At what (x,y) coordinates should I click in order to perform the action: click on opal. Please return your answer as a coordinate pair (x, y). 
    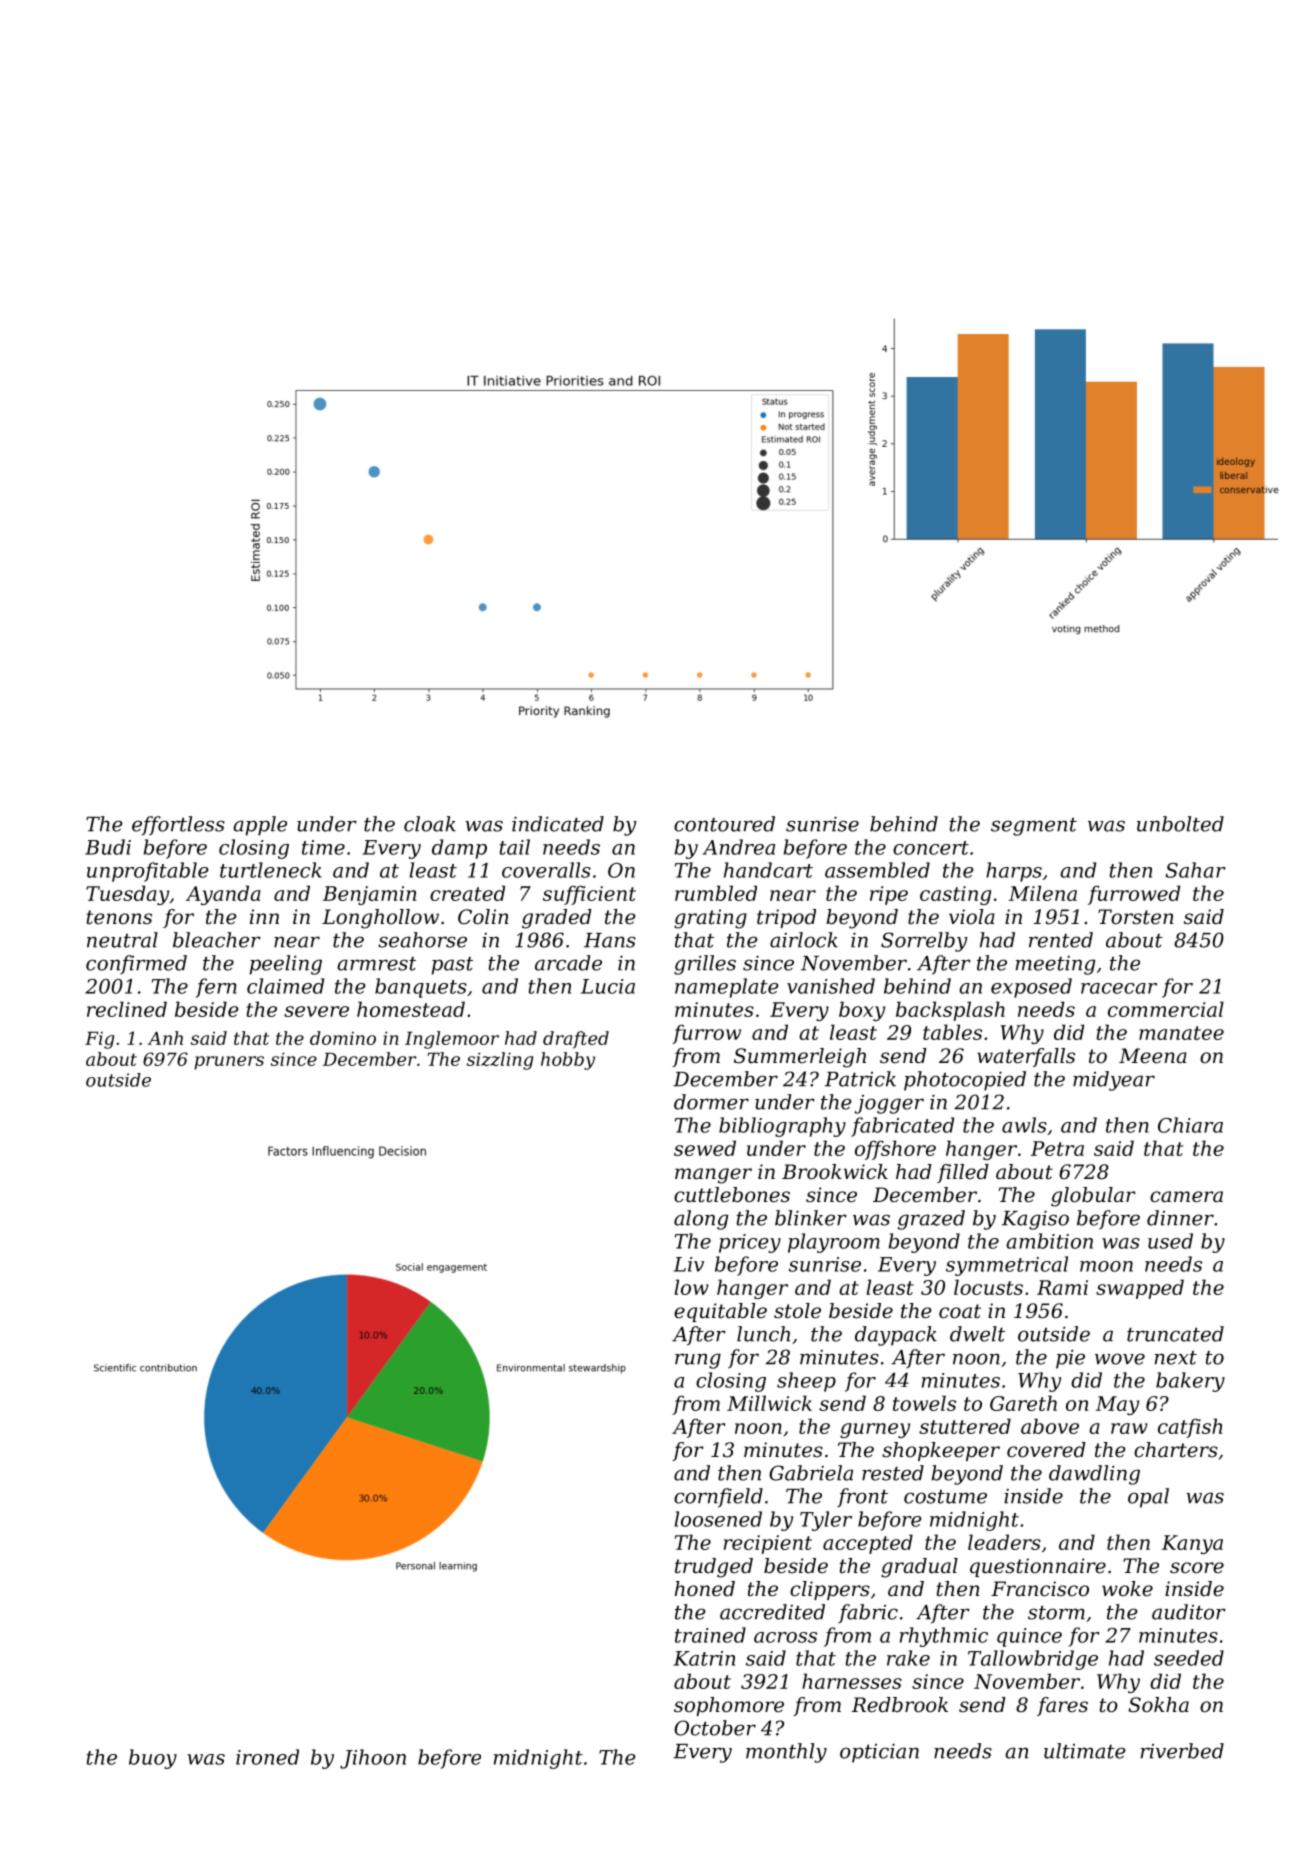
    Looking at the image, I should click on (1148, 1498).
